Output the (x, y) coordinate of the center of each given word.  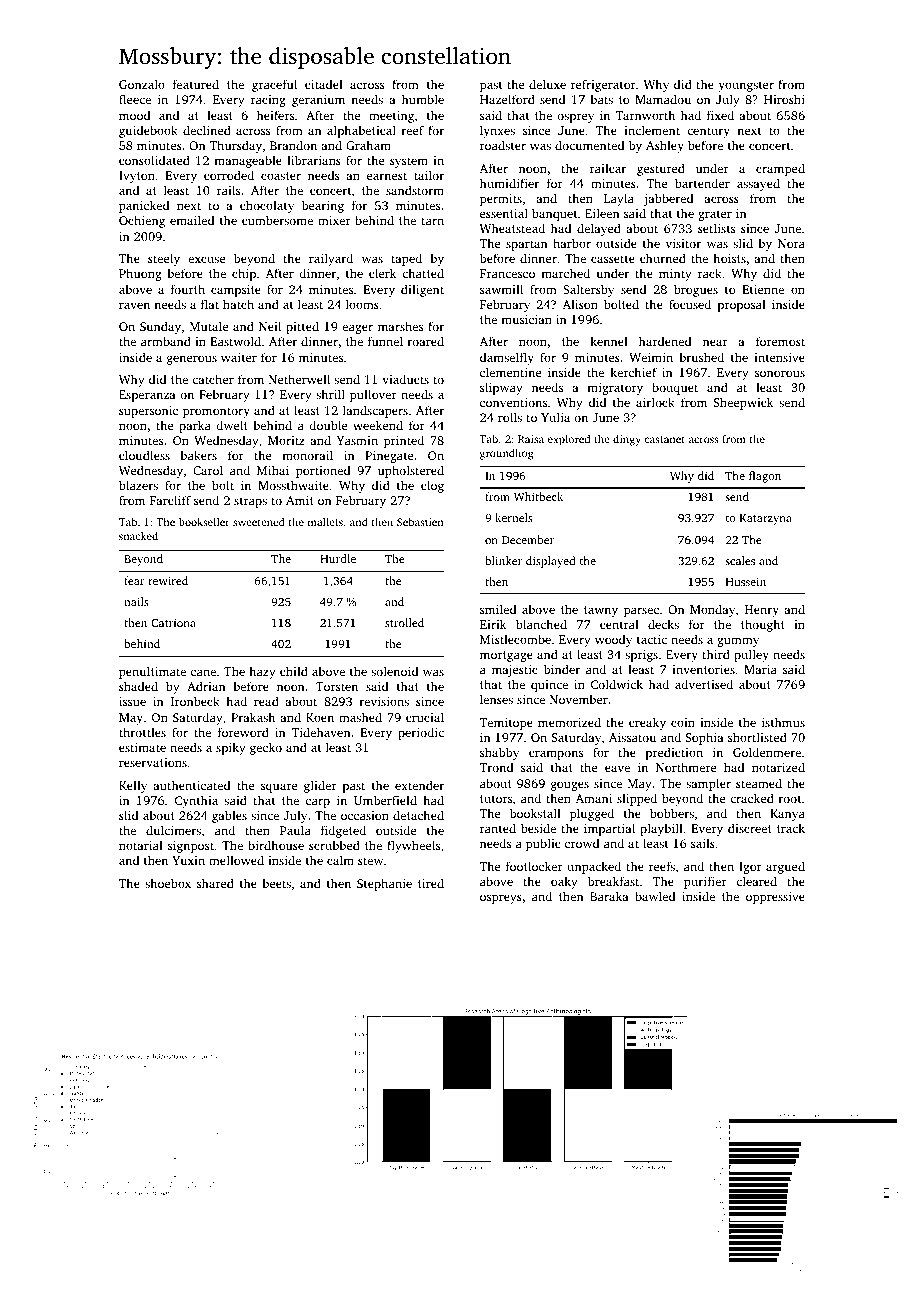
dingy (627, 440)
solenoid (394, 671)
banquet (555, 214)
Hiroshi (784, 99)
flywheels (413, 846)
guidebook (148, 131)
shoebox (168, 883)
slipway (501, 388)
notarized (778, 767)
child (294, 671)
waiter (239, 357)
